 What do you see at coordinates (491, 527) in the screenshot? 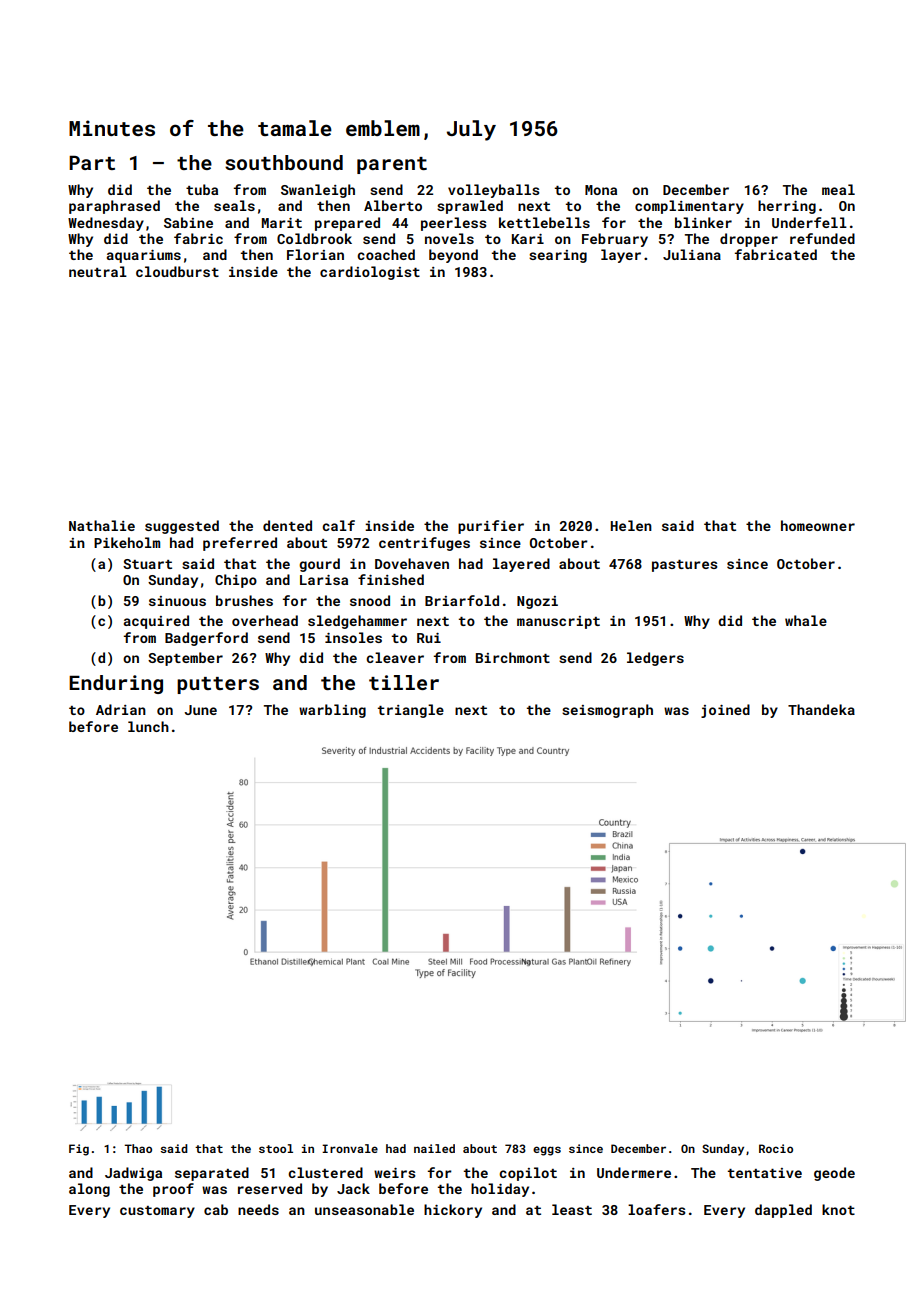
I see `purifier` at bounding box center [491, 527].
